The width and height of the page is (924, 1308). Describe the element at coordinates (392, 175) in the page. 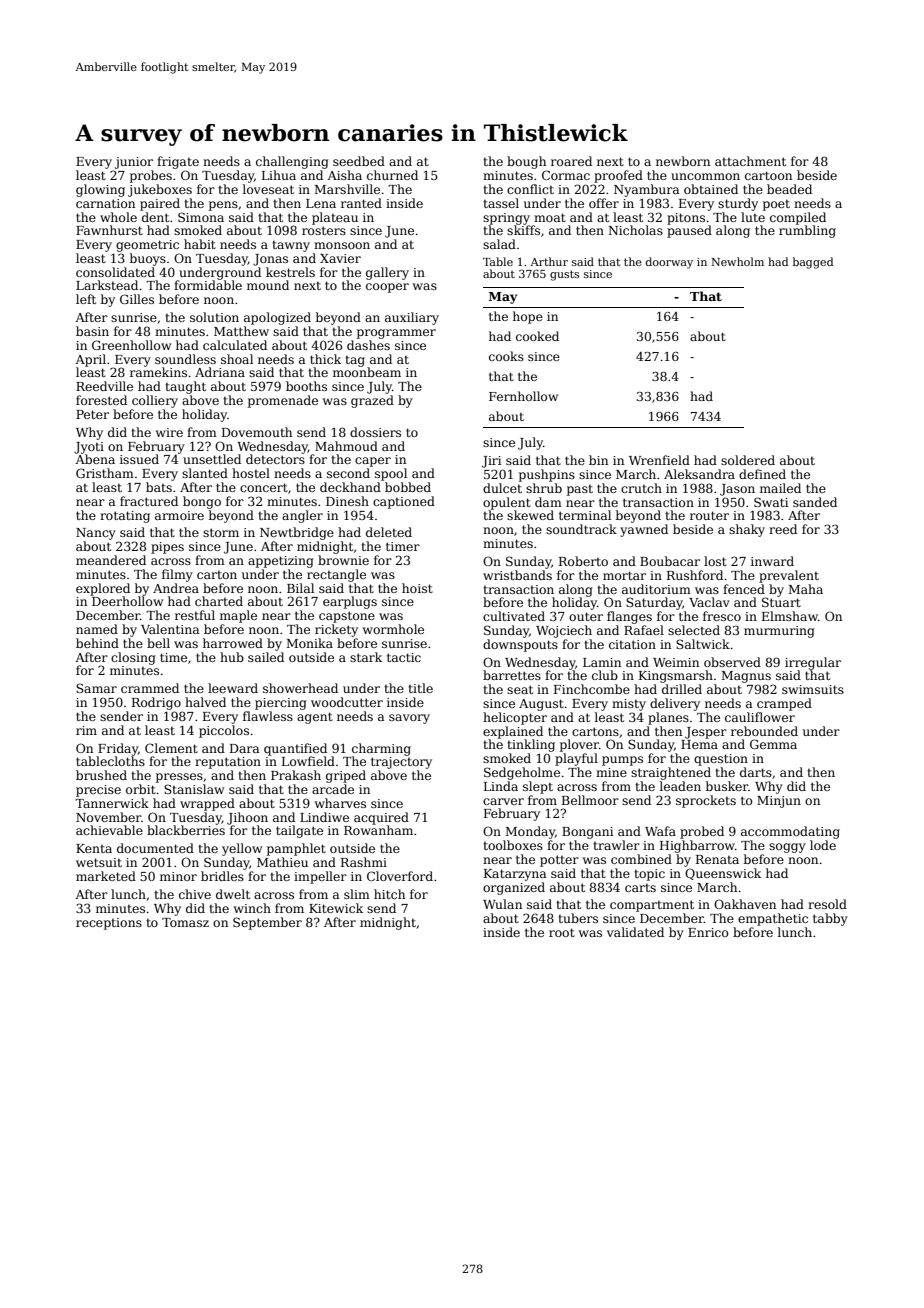

I see `churned` at that location.
